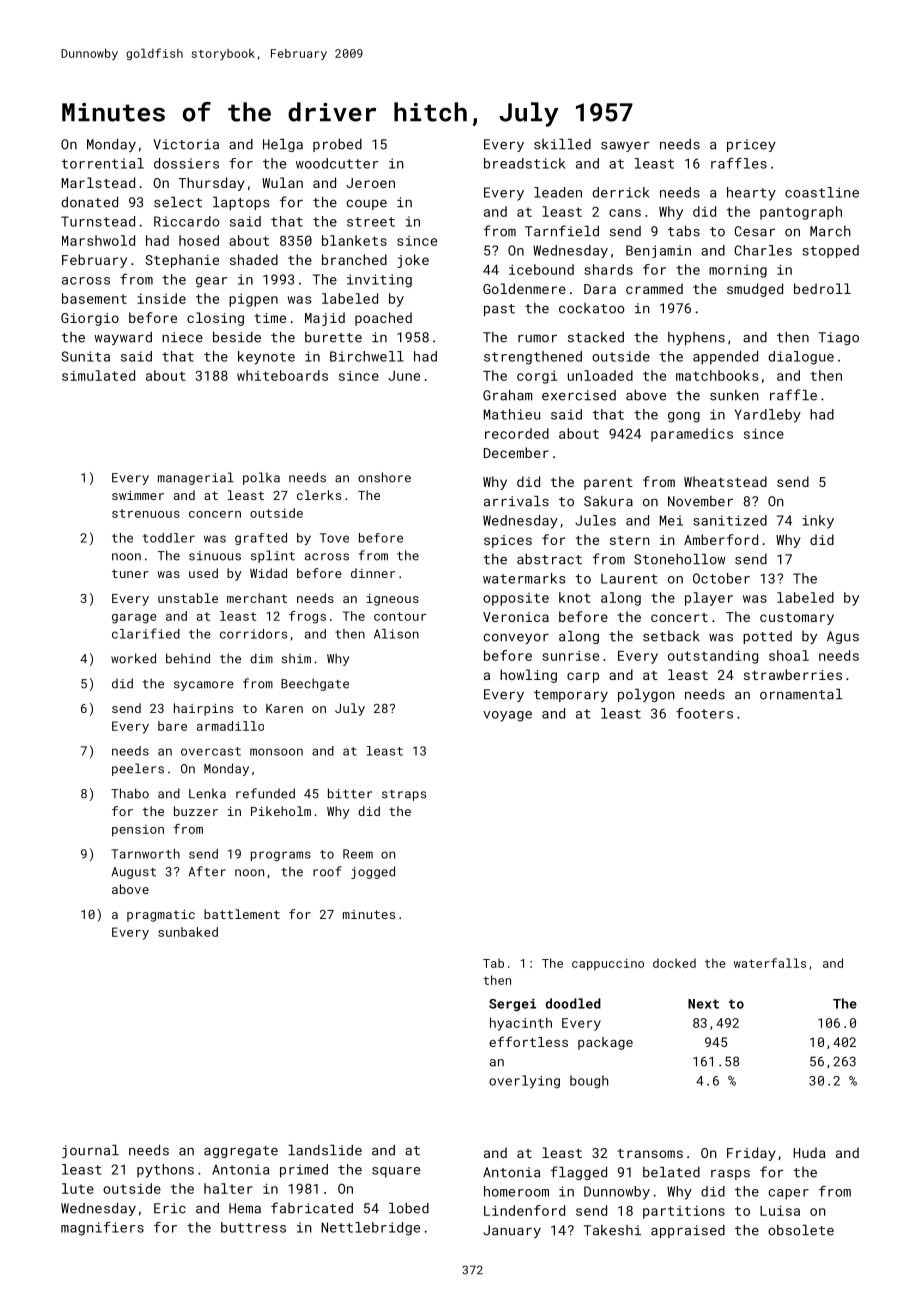 The image size is (924, 1308). Describe the element at coordinates (138, 769) in the page. I see `peelers` at that location.
